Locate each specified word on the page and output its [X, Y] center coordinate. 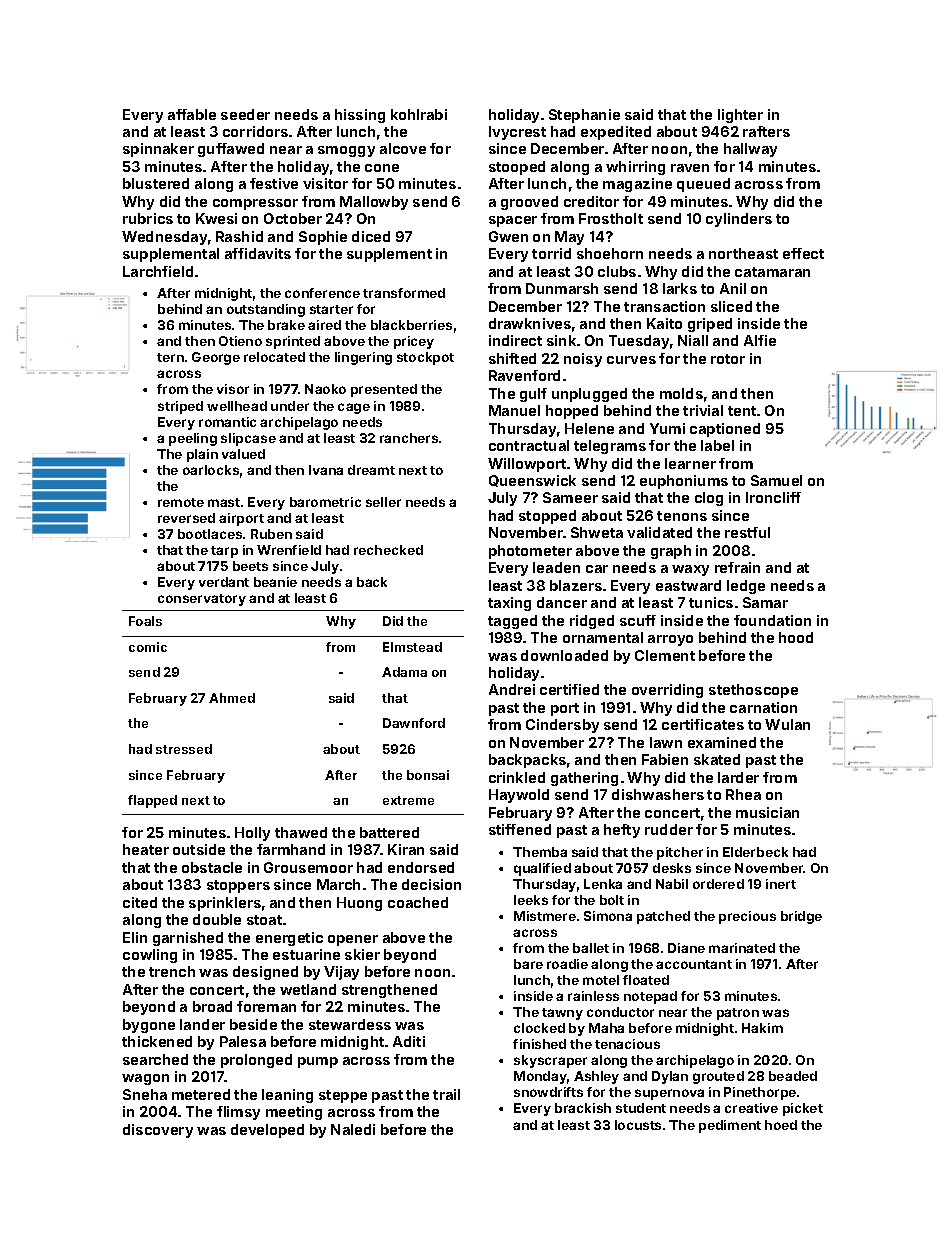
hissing [360, 116]
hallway [750, 150]
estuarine [306, 954]
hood [796, 637]
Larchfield [158, 271]
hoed [781, 1125]
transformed [404, 293]
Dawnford [414, 723]
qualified [542, 869]
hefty [622, 831]
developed [267, 1131]
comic [148, 647]
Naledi [353, 1129]
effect [803, 253]
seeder [245, 114]
